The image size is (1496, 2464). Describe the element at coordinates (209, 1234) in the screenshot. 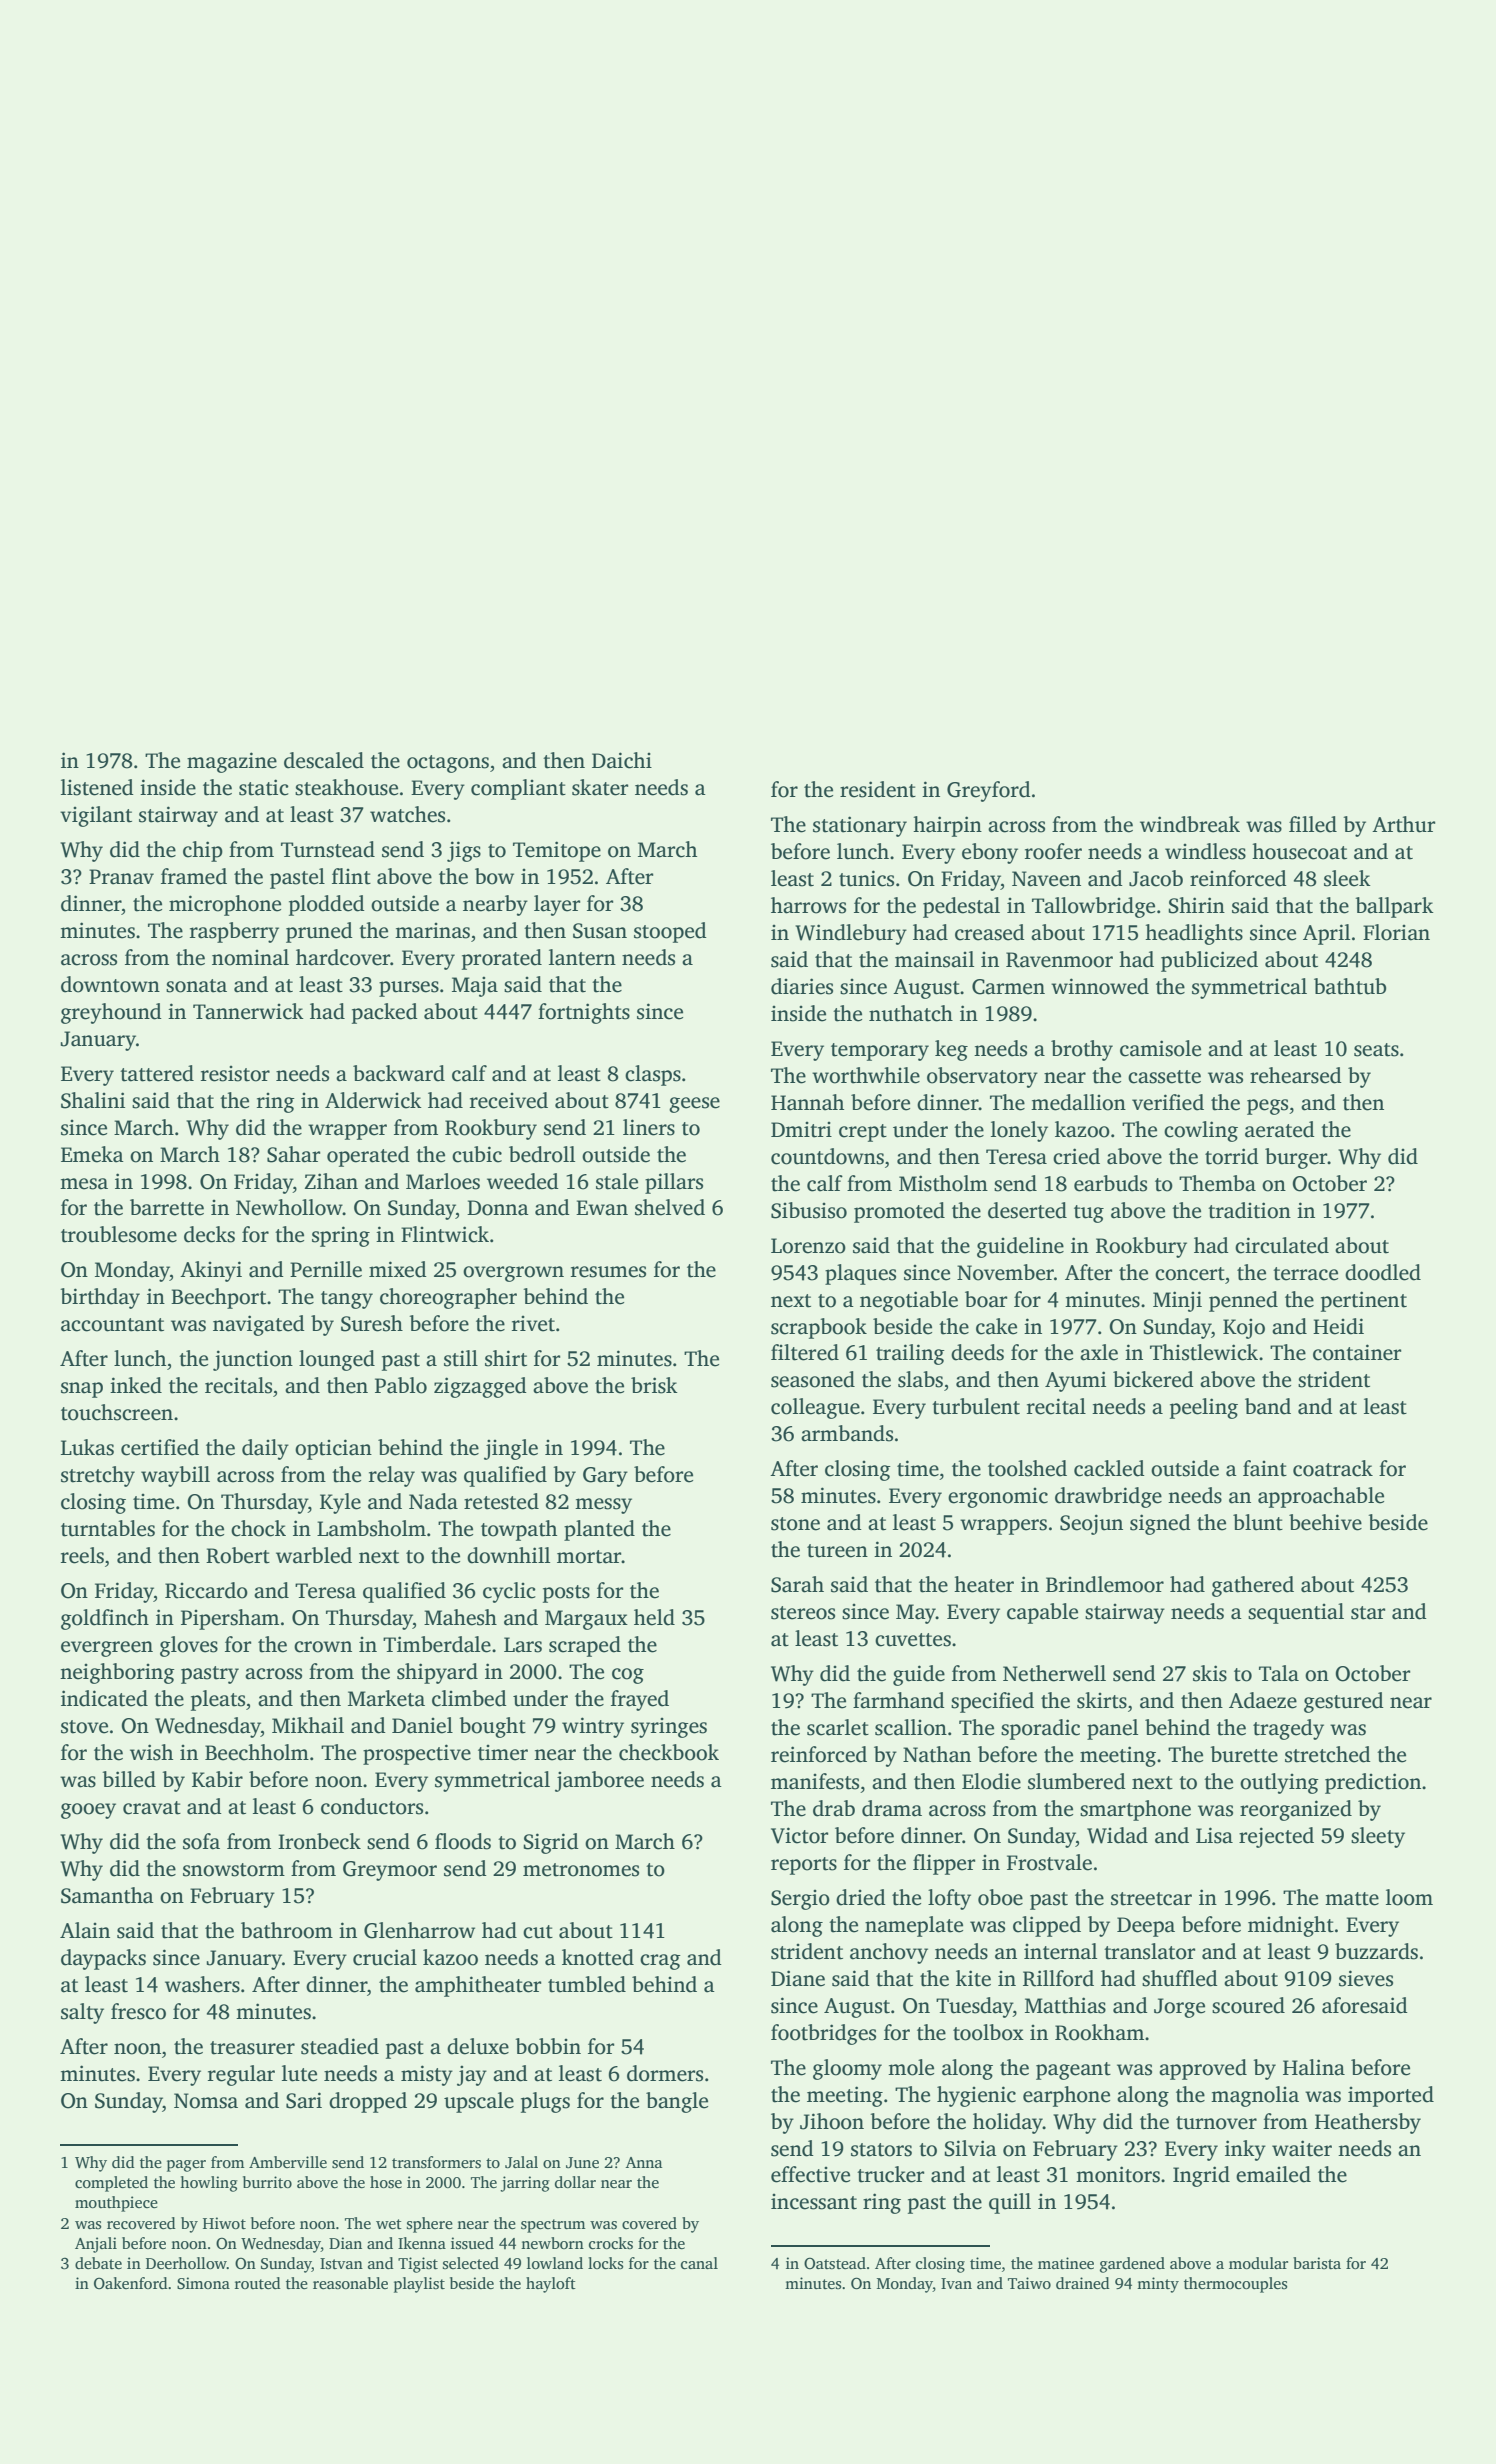

I see `decks` at that location.
